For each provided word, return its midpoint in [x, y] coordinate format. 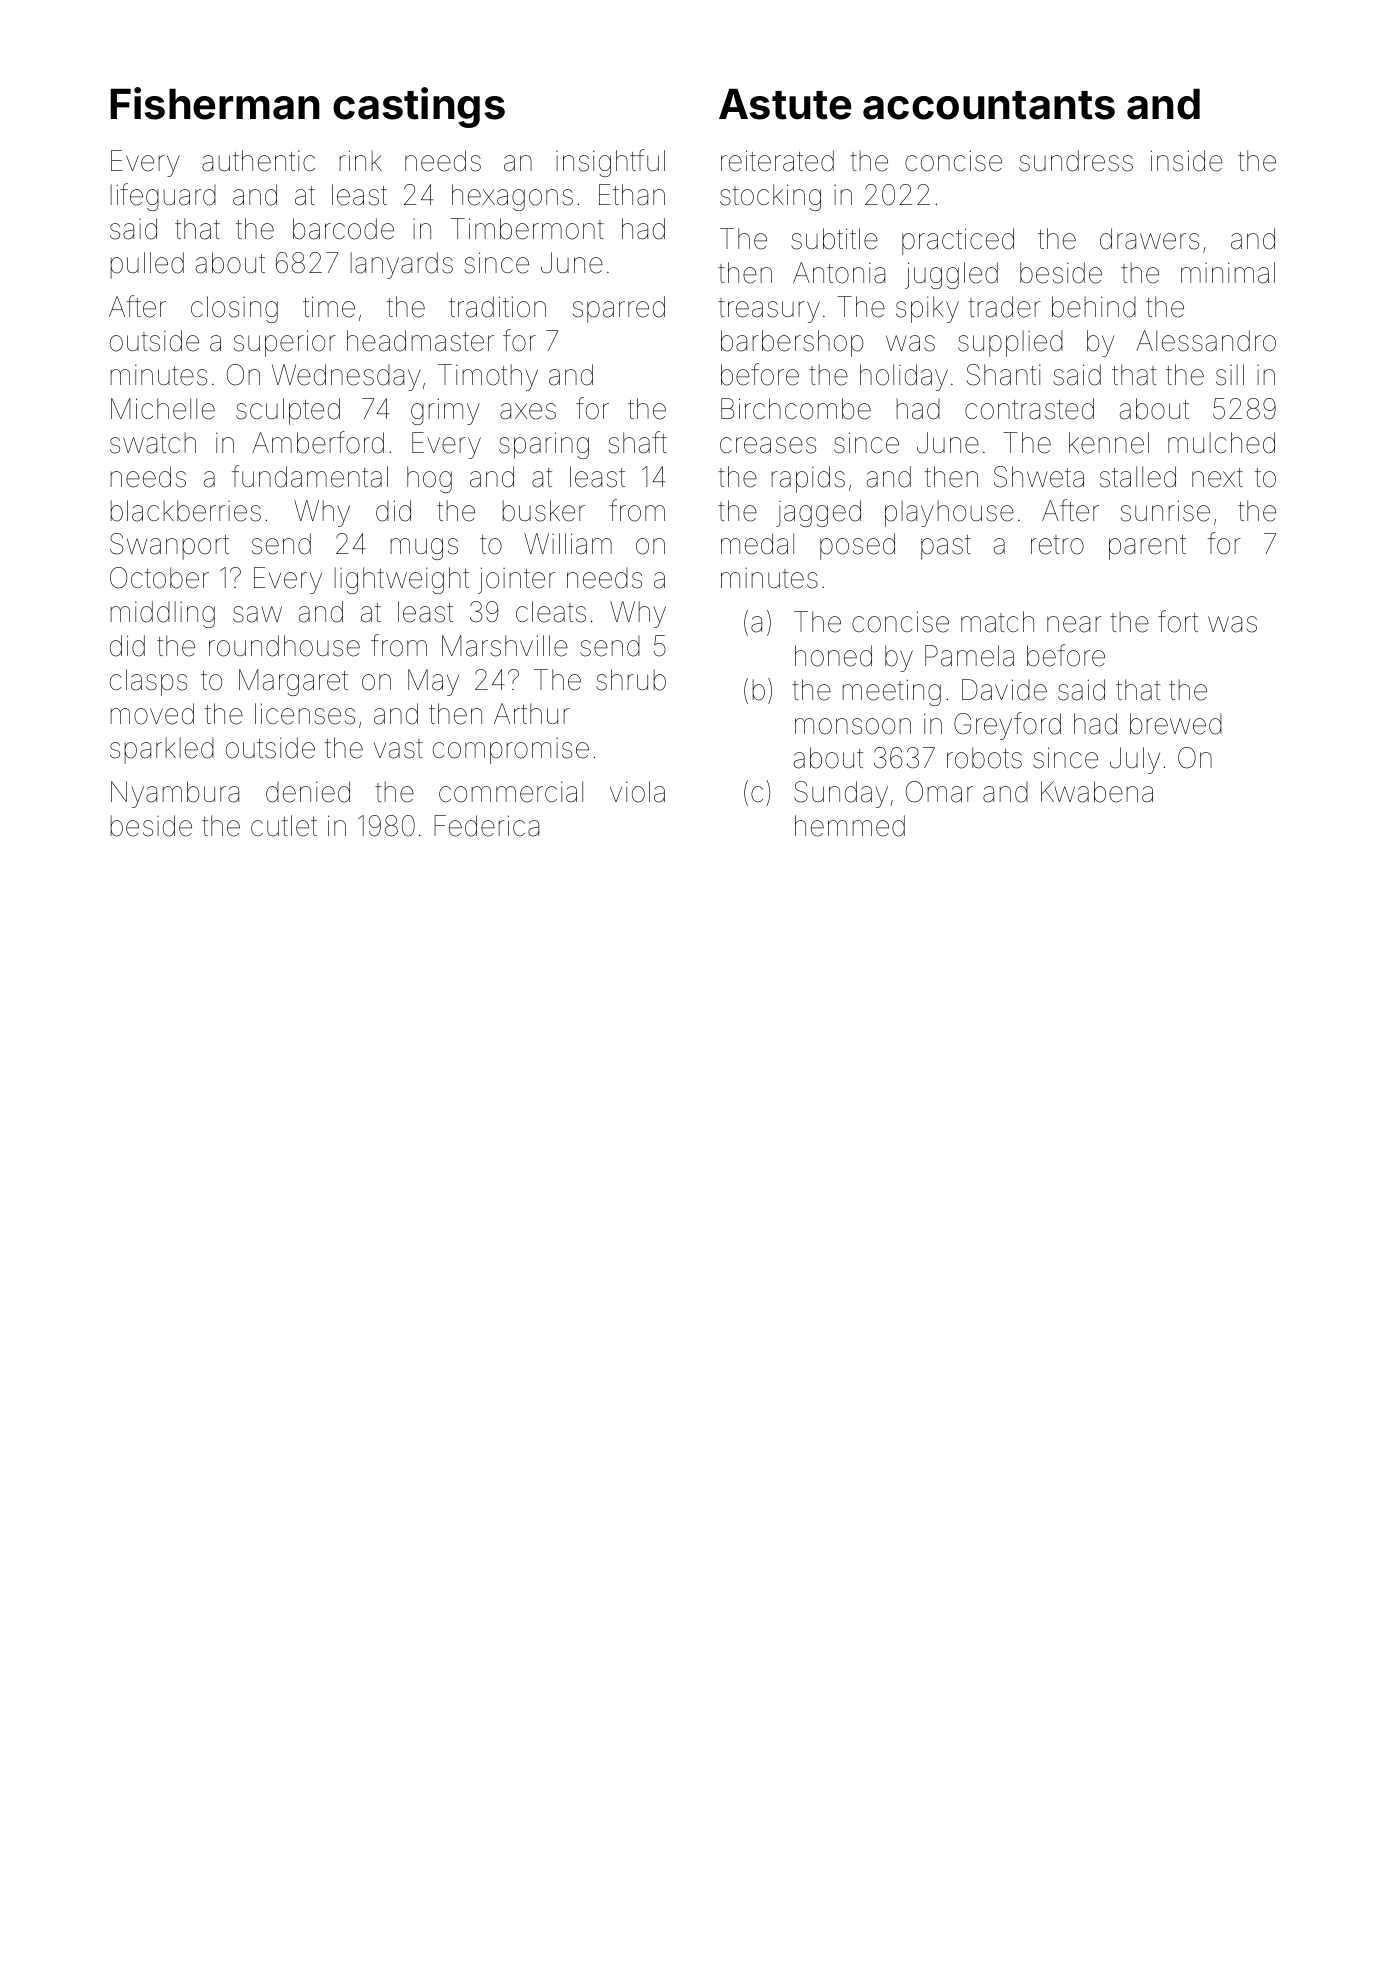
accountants [989, 105]
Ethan [632, 195]
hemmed [850, 826]
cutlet [284, 826]
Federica [486, 826]
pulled [147, 265]
